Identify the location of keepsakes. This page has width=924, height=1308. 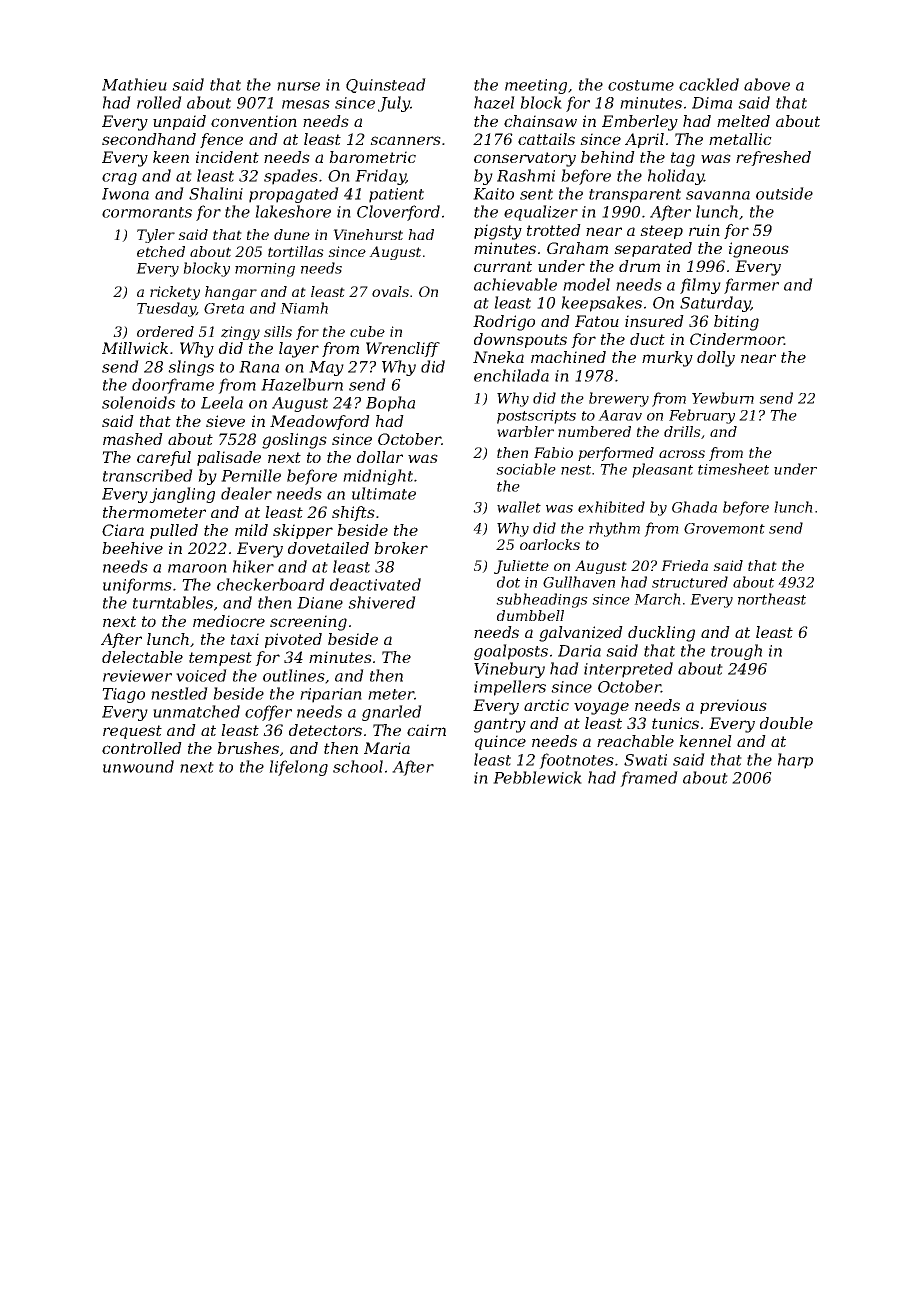
(601, 304).
